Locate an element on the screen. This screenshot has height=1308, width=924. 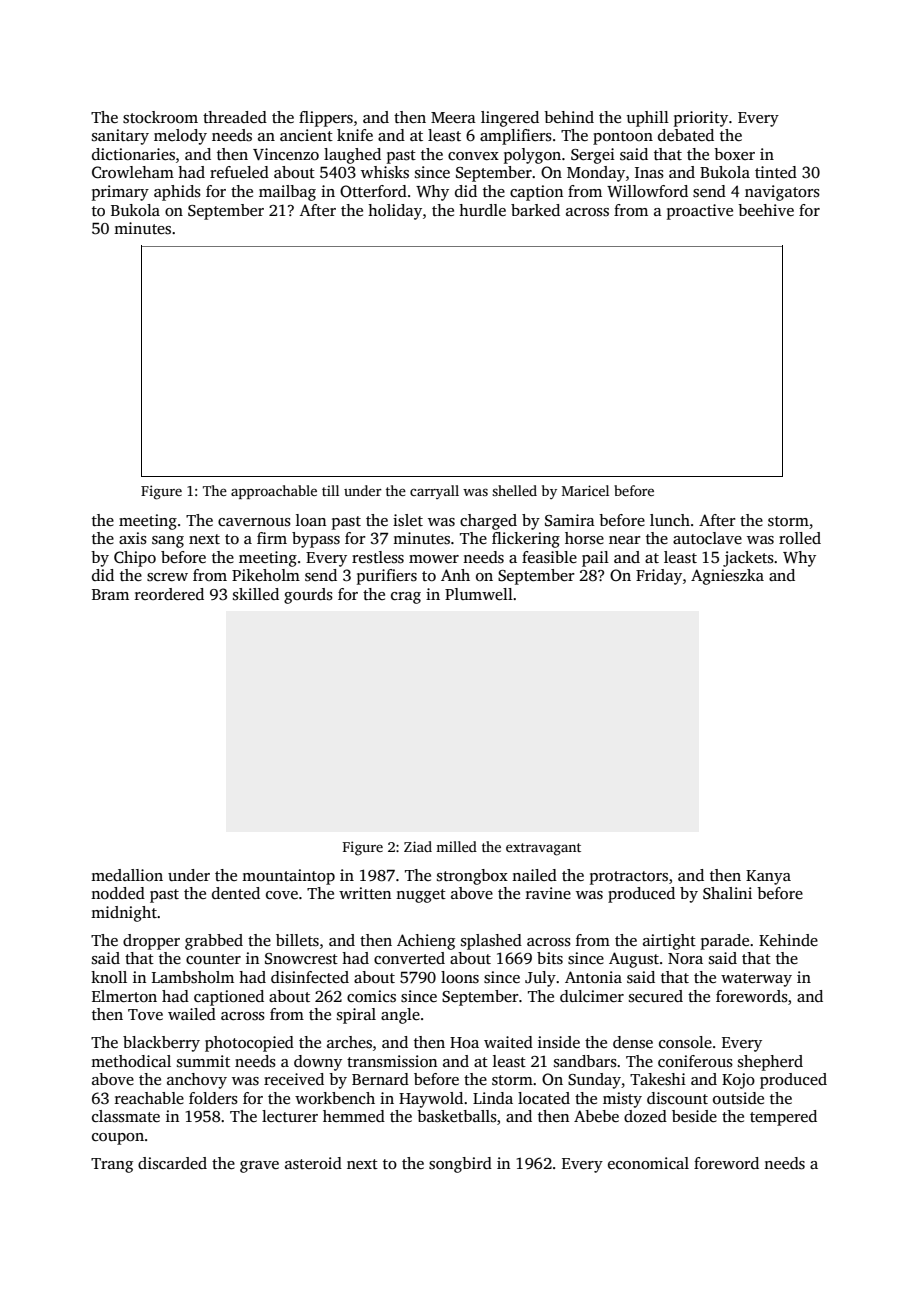
asteroid is located at coordinates (313, 1163).
